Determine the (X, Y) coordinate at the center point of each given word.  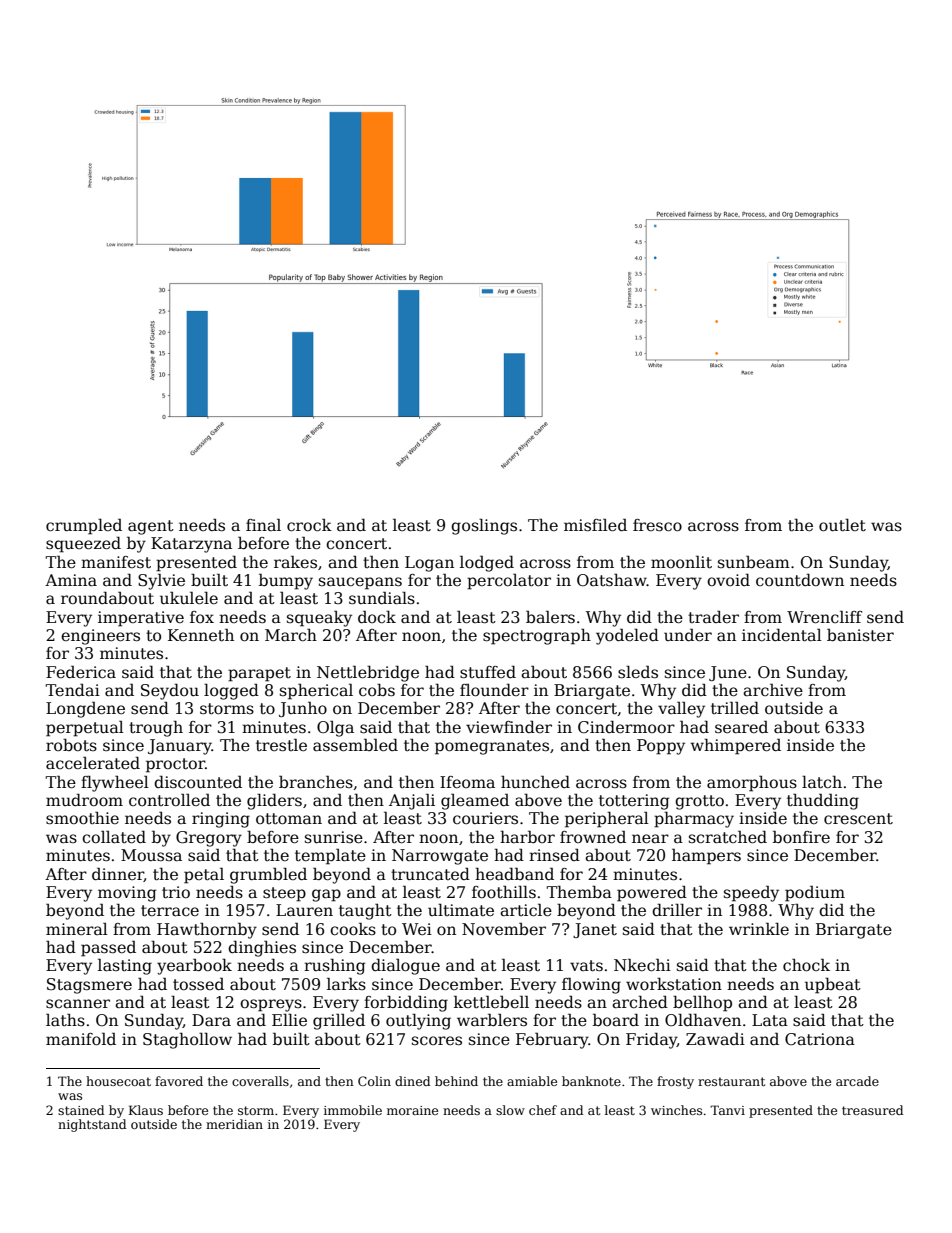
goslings (484, 527)
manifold (81, 1039)
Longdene (85, 709)
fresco (657, 525)
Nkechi (642, 965)
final (263, 525)
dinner (118, 874)
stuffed (488, 672)
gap (326, 895)
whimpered (736, 746)
